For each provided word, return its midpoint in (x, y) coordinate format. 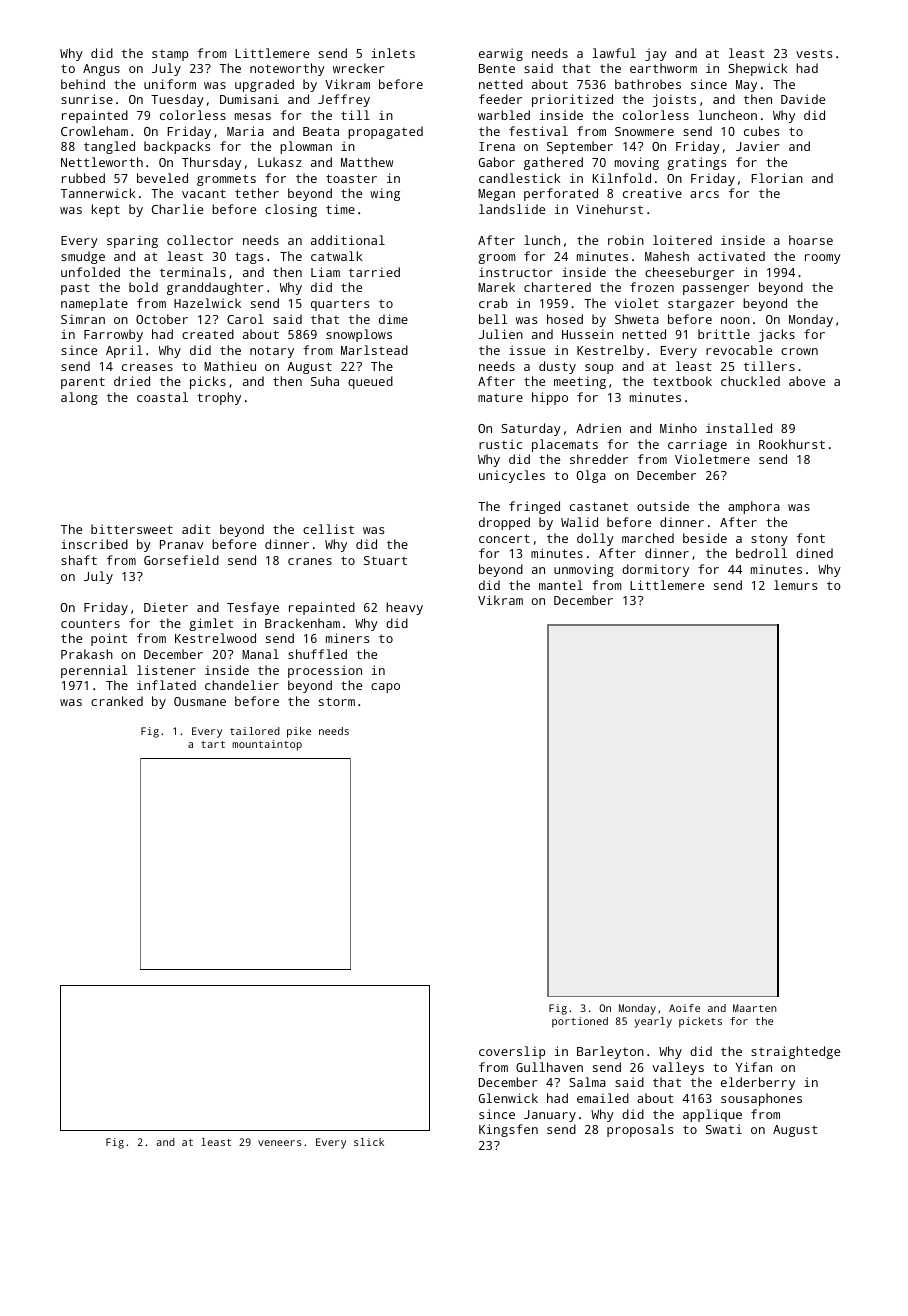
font (811, 538)
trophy (219, 398)
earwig (501, 54)
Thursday (211, 163)
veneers (280, 1143)
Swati (724, 1129)
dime (393, 319)
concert (504, 538)
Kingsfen (508, 1130)
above (807, 381)
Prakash (87, 654)
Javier (758, 146)
